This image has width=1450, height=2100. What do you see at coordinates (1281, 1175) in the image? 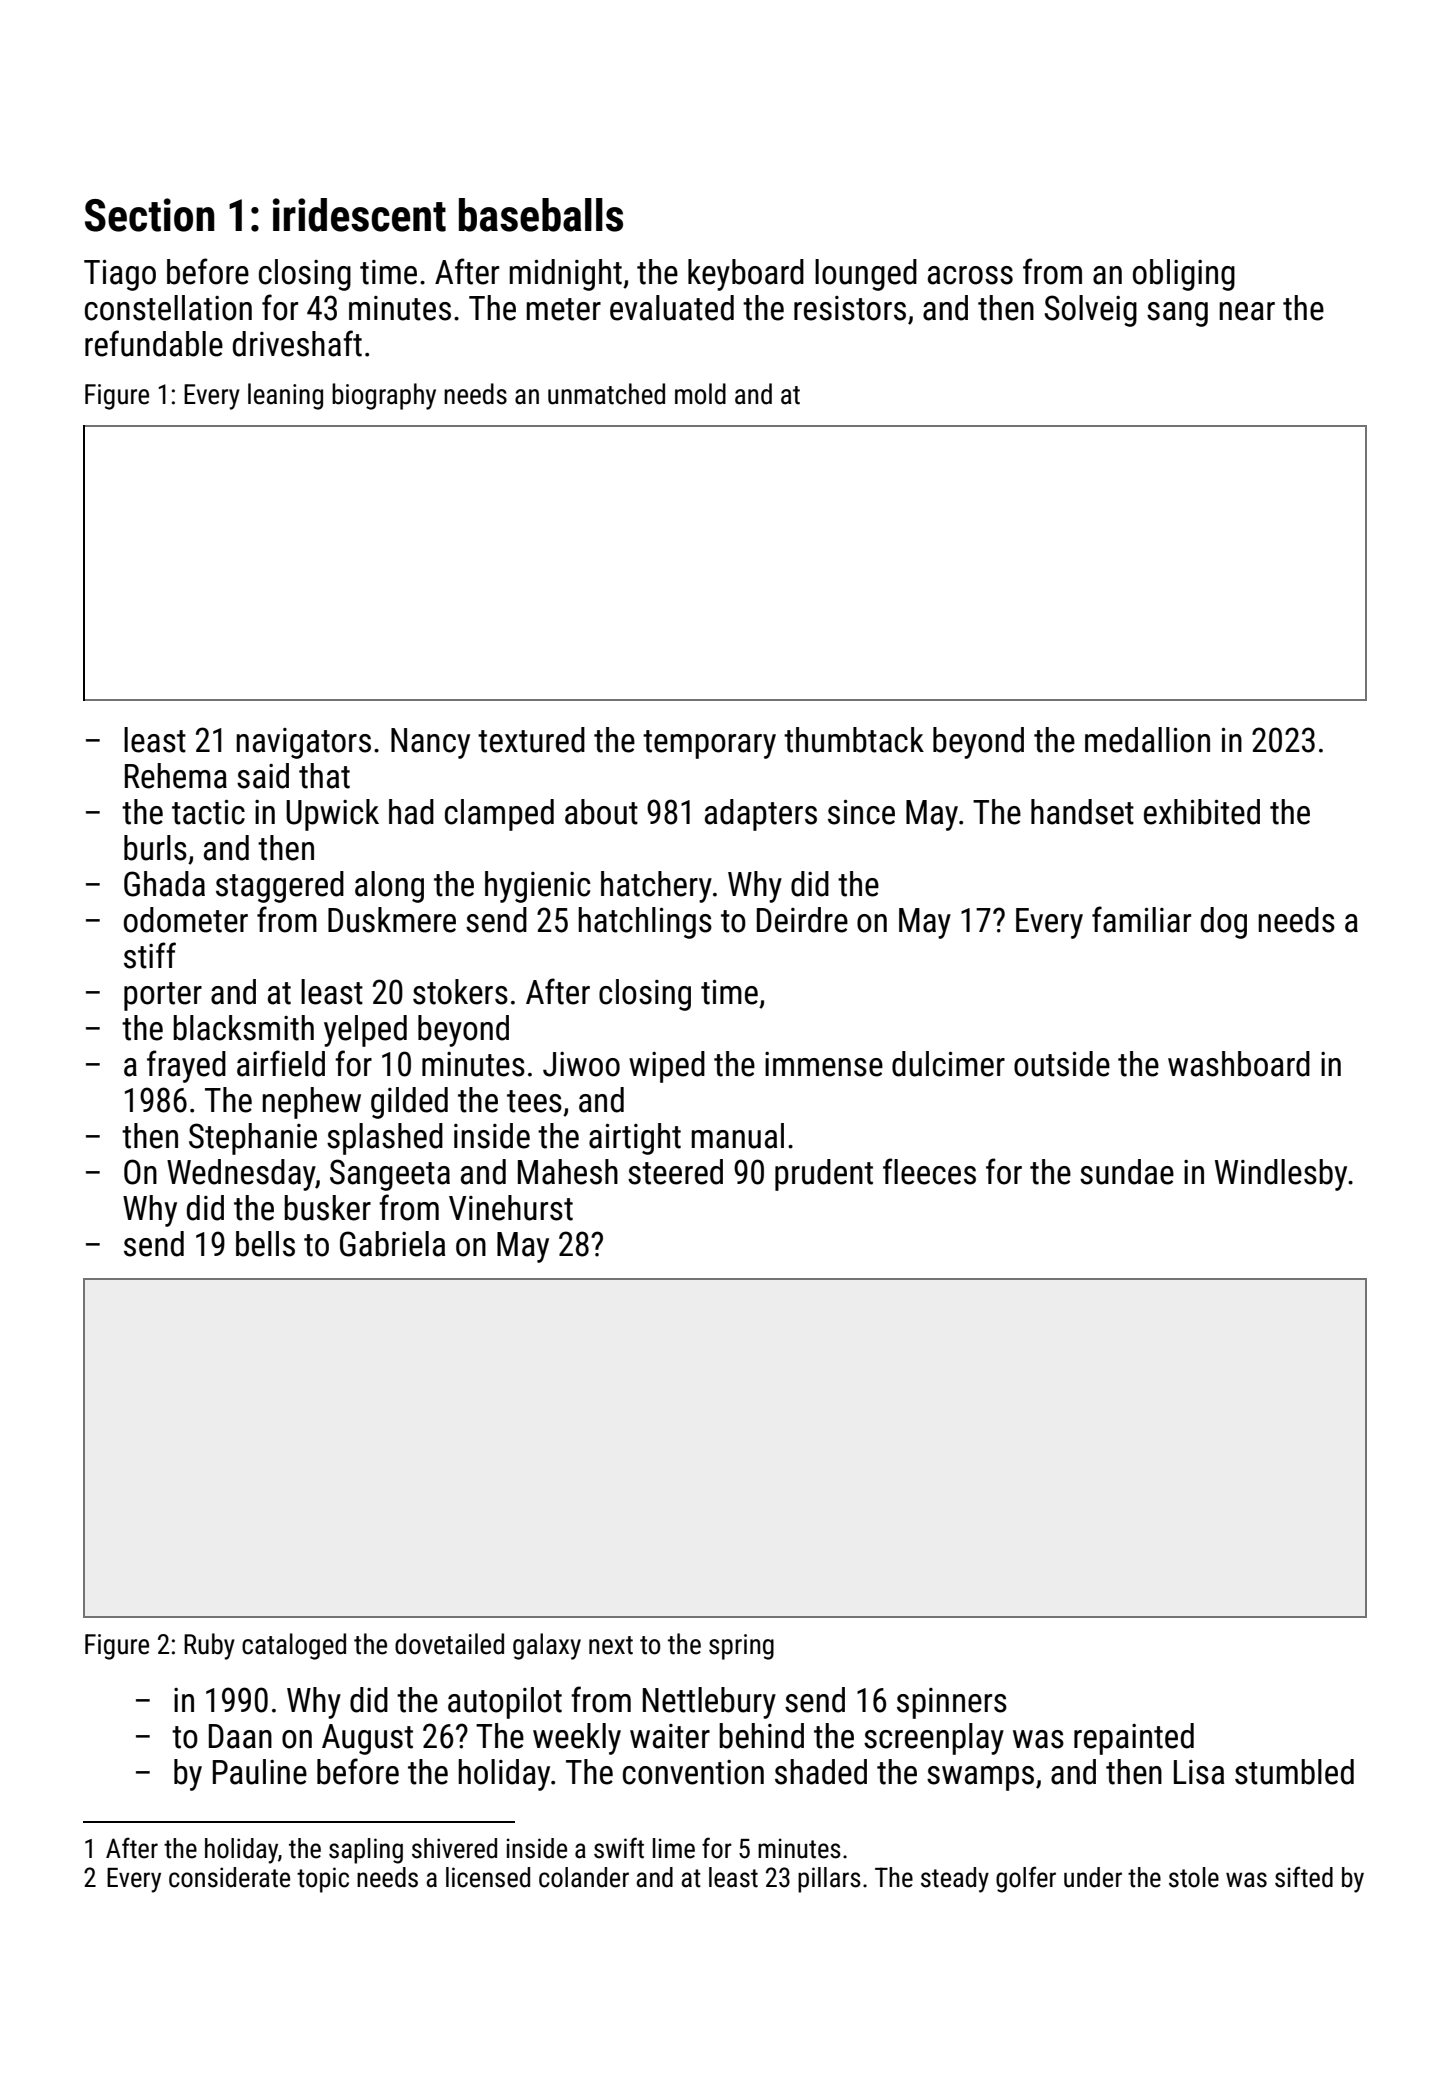
I see `Windlesby` at bounding box center [1281, 1175].
